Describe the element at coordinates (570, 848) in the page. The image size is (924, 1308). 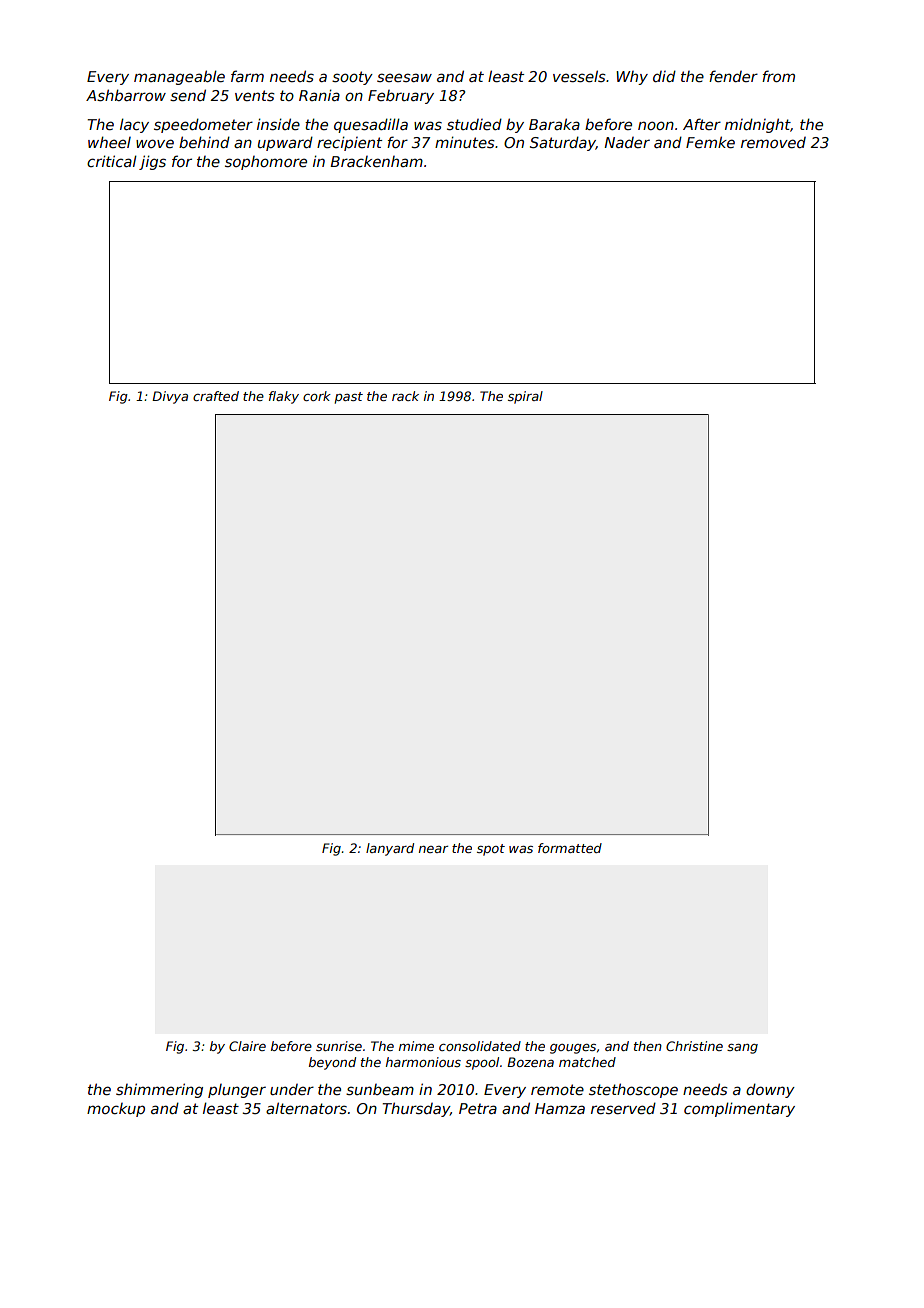
I see `formatted` at that location.
